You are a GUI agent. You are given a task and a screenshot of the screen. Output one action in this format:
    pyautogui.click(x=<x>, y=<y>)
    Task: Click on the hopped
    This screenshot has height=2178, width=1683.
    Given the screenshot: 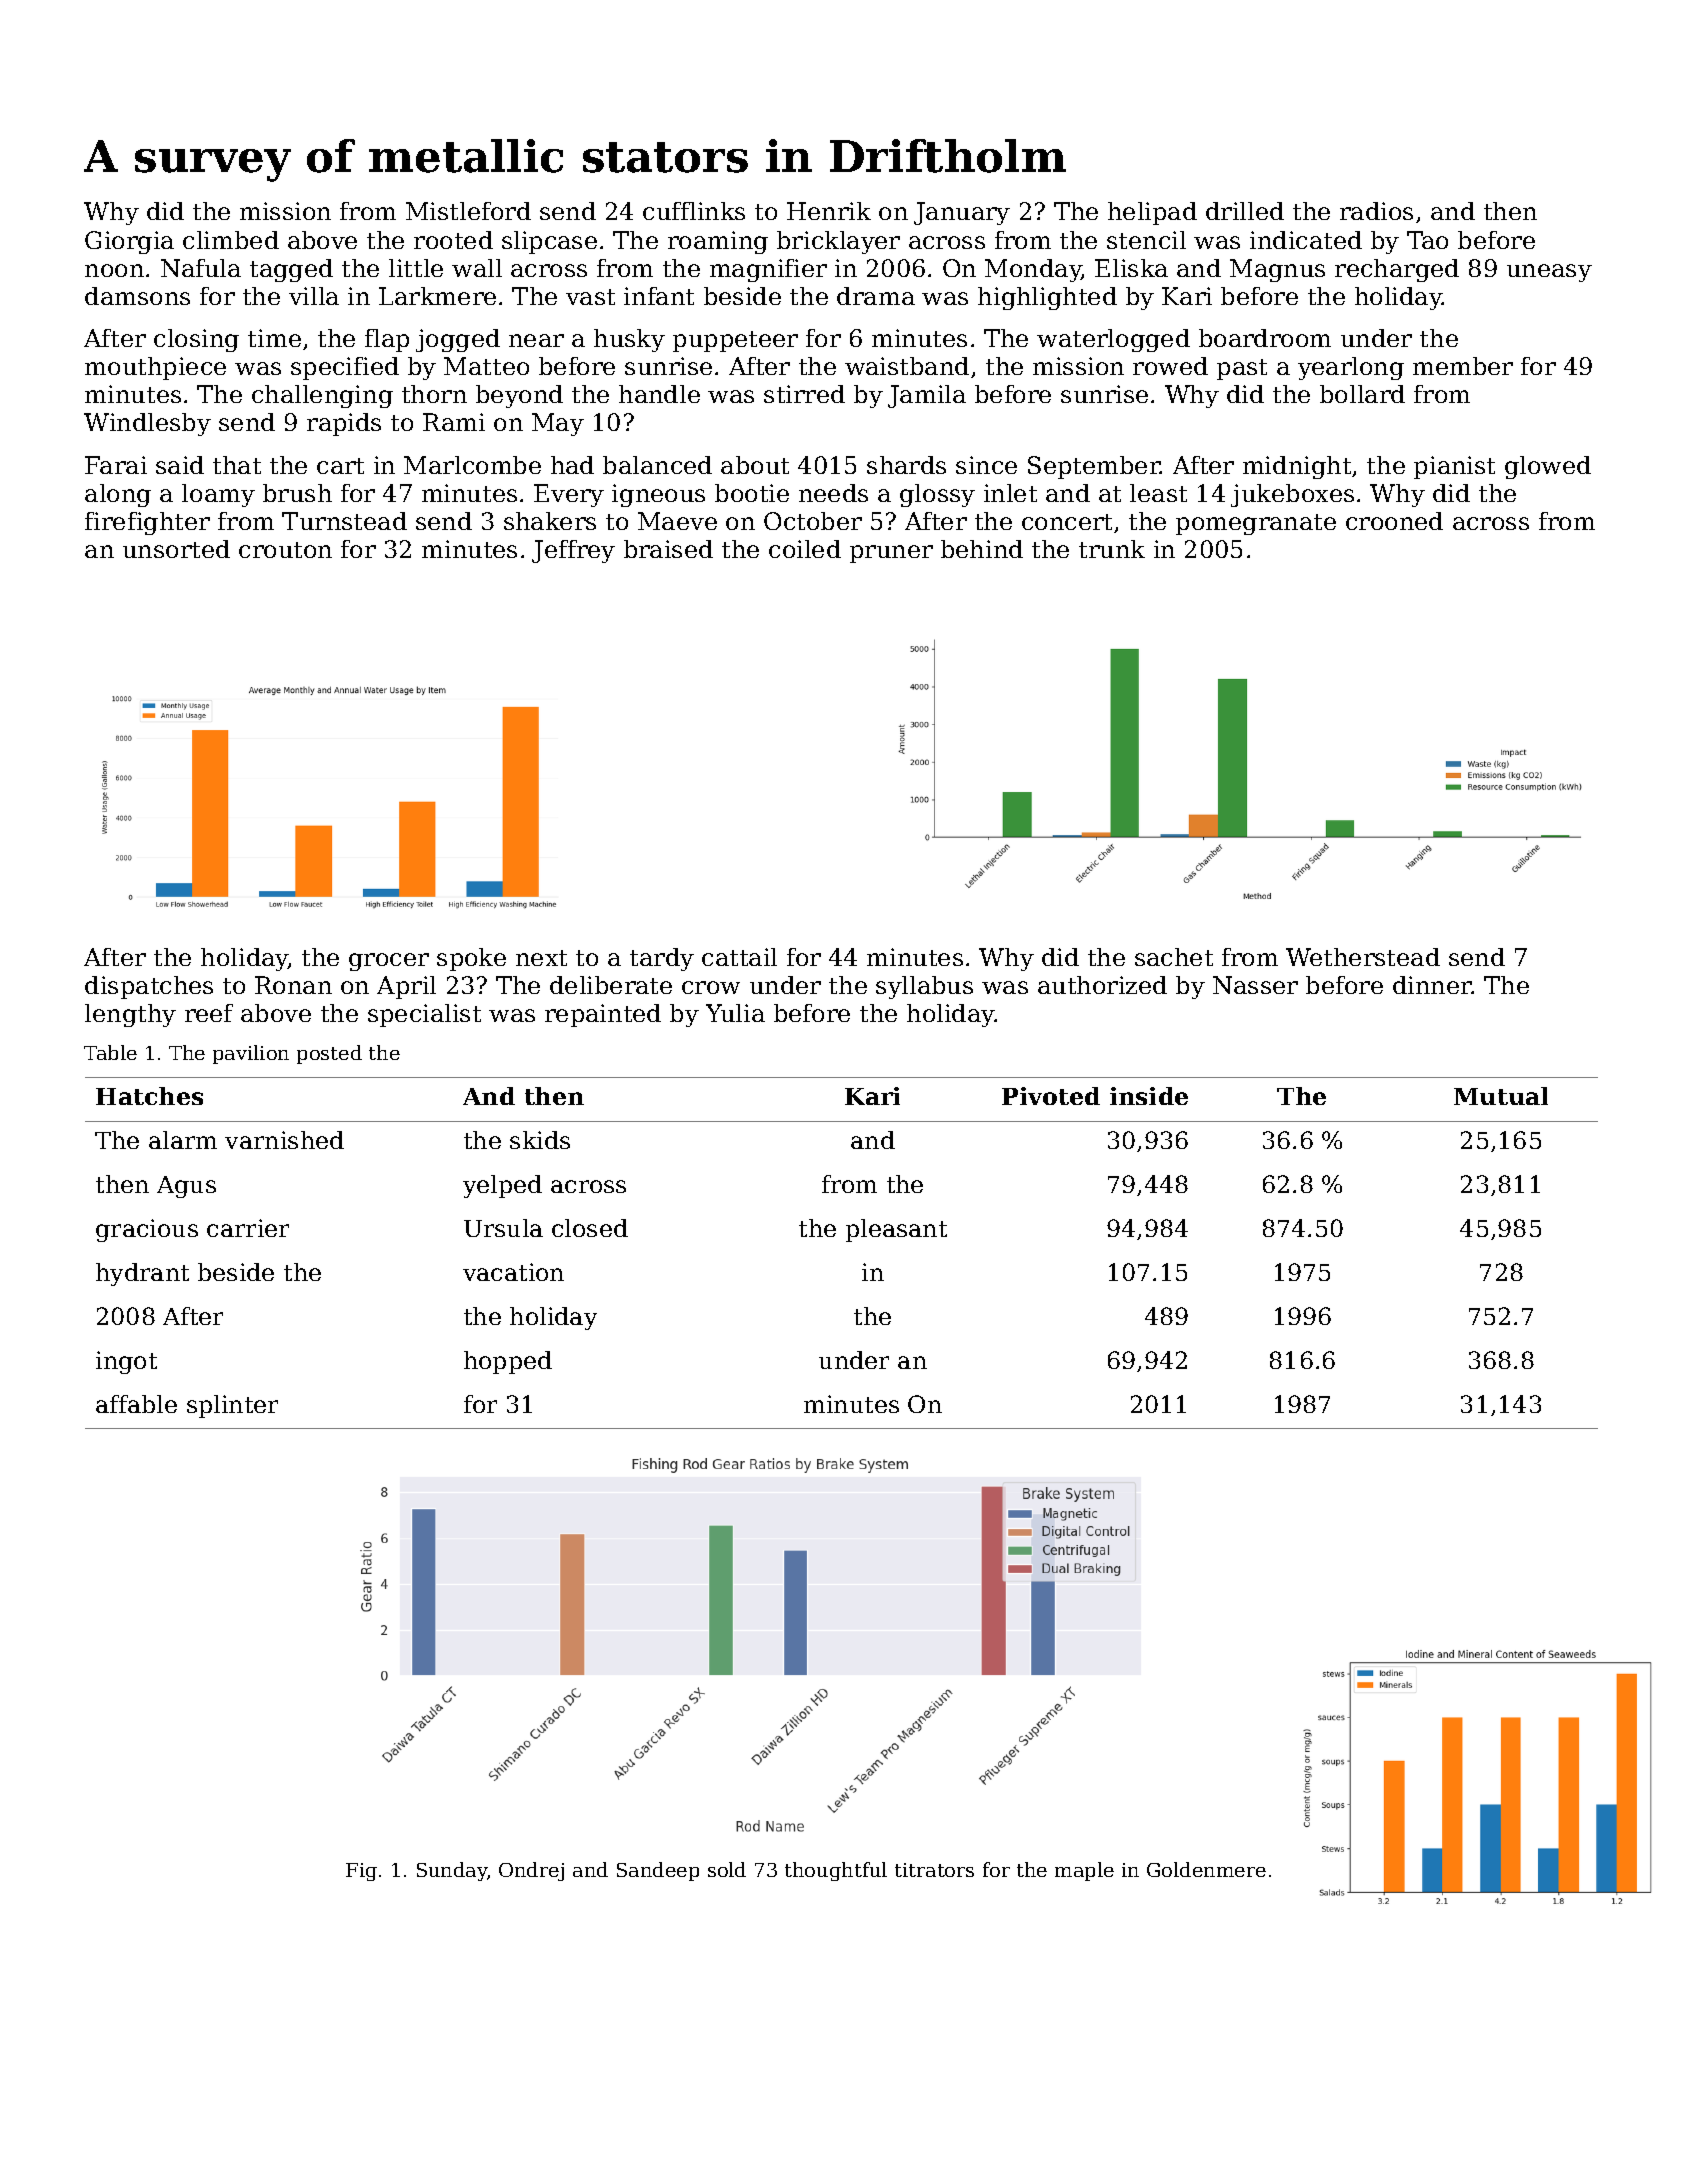 What is the action you would take?
    pyautogui.click(x=508, y=1362)
